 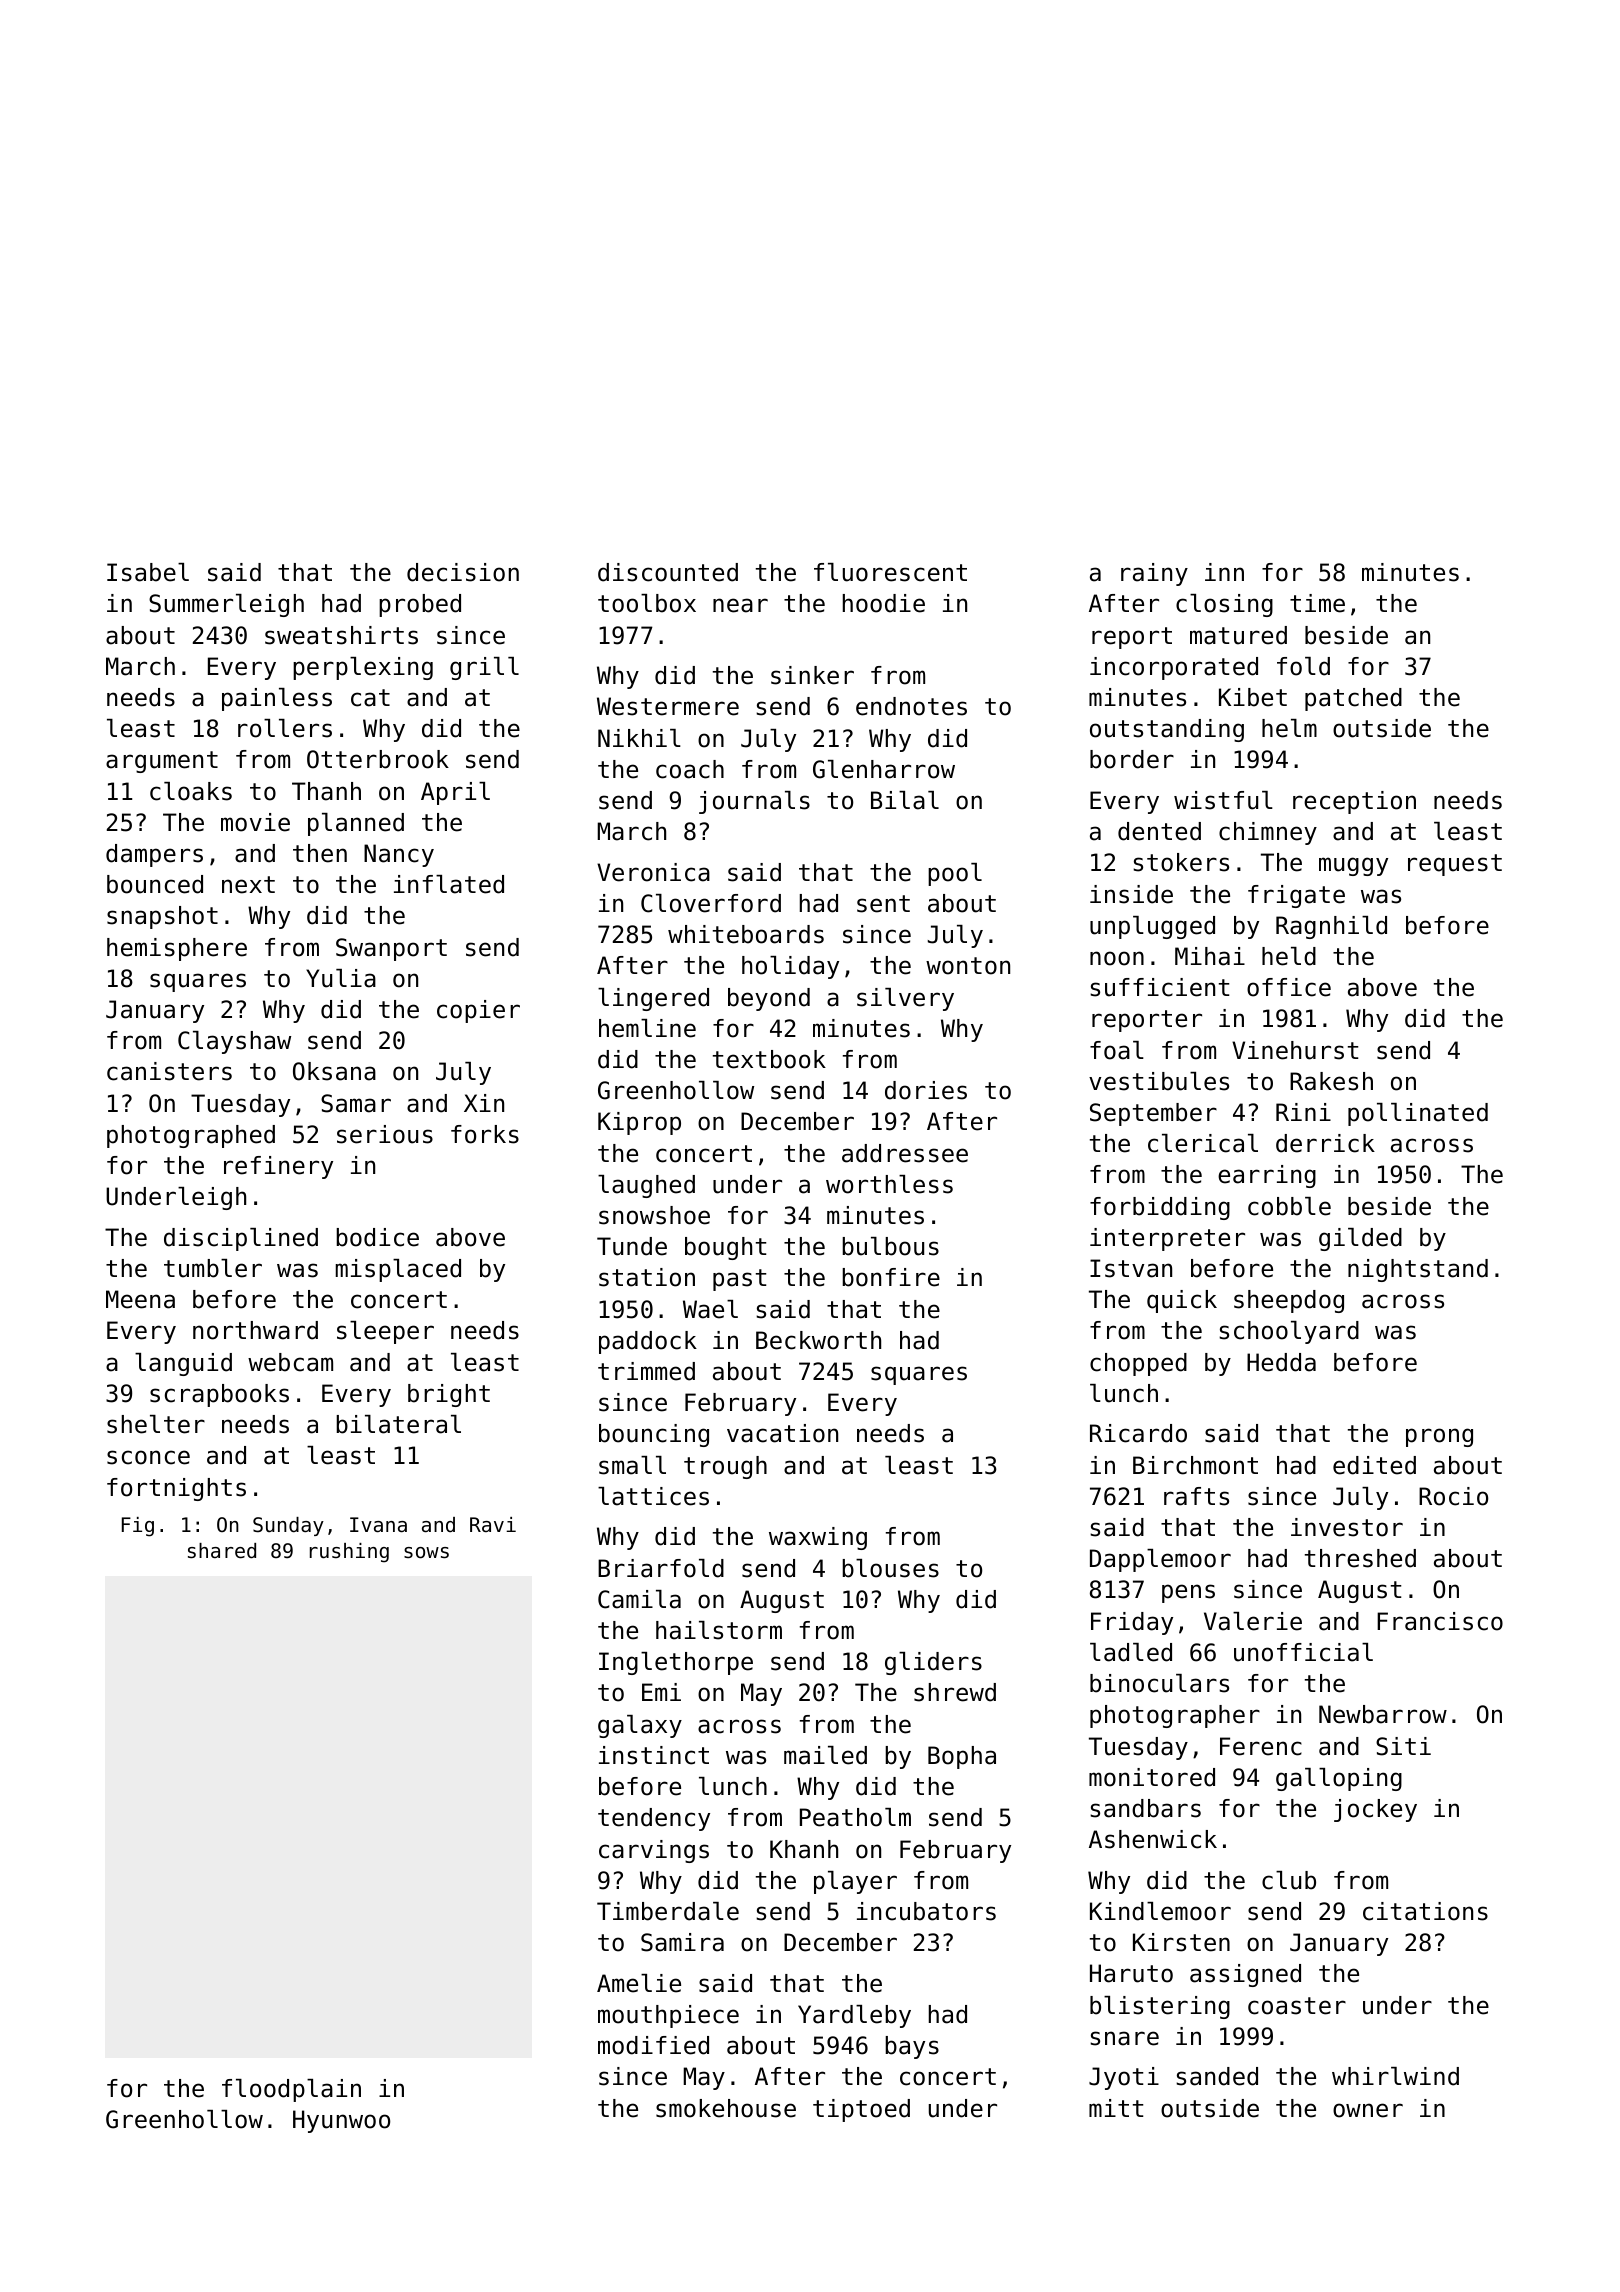 What do you see at coordinates (1224, 572) in the document?
I see `inn` at bounding box center [1224, 572].
